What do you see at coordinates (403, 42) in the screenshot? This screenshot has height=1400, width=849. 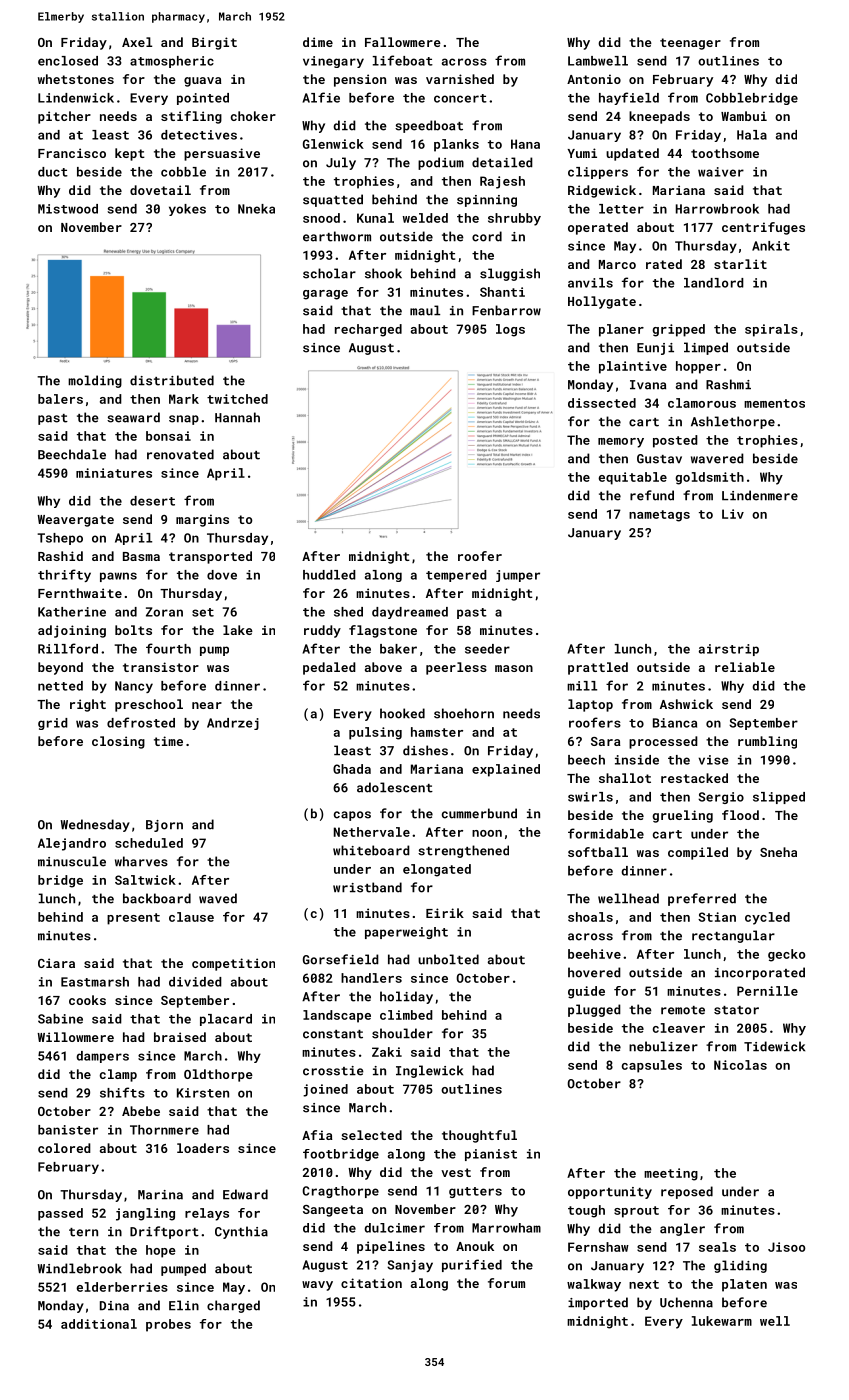 I see `Fallowmere` at bounding box center [403, 42].
